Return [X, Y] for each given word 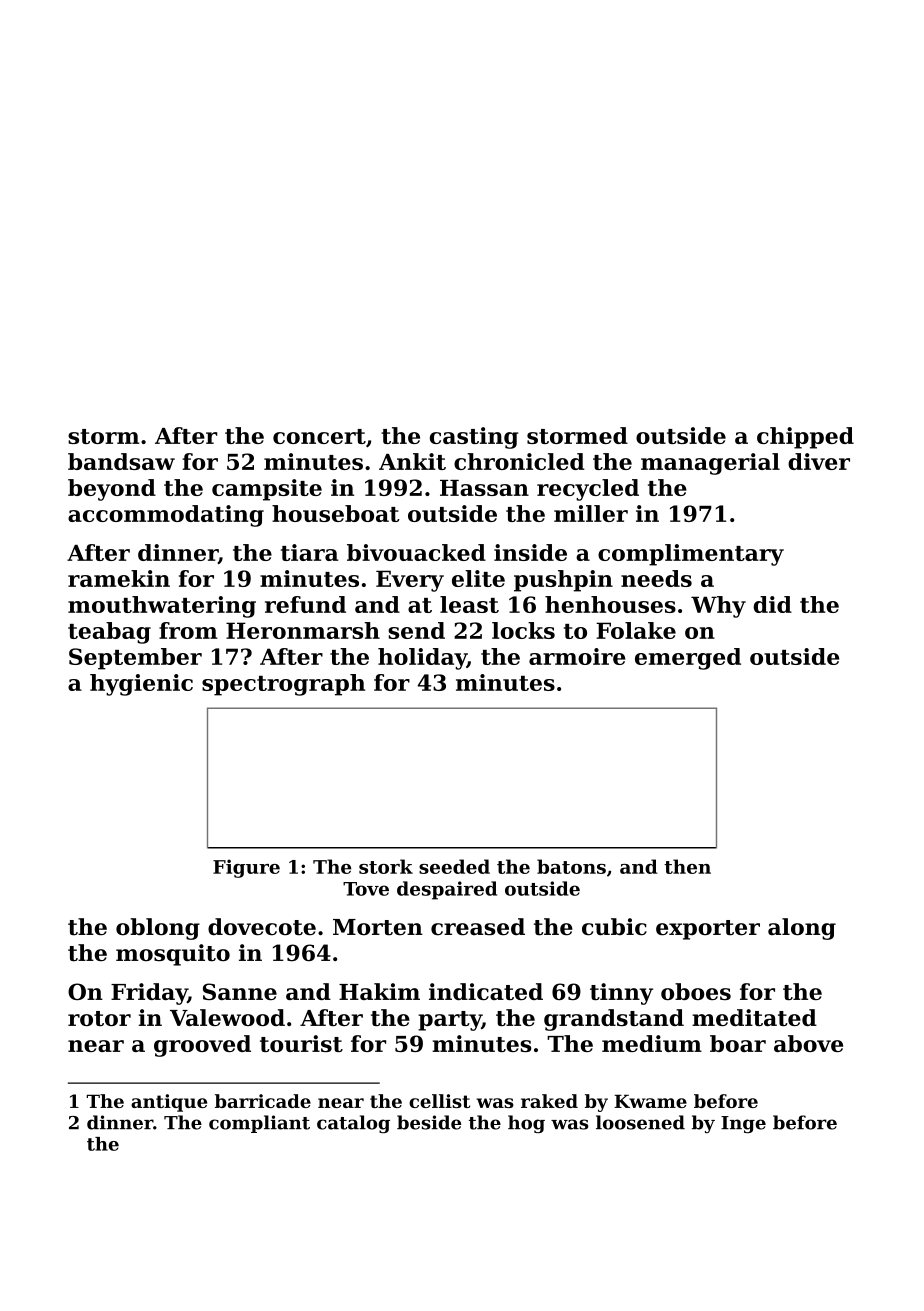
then [687, 866]
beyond [112, 490]
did [772, 604]
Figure [246, 868]
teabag [109, 633]
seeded [454, 866]
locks [523, 630]
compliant [259, 1124]
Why [718, 607]
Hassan [484, 488]
